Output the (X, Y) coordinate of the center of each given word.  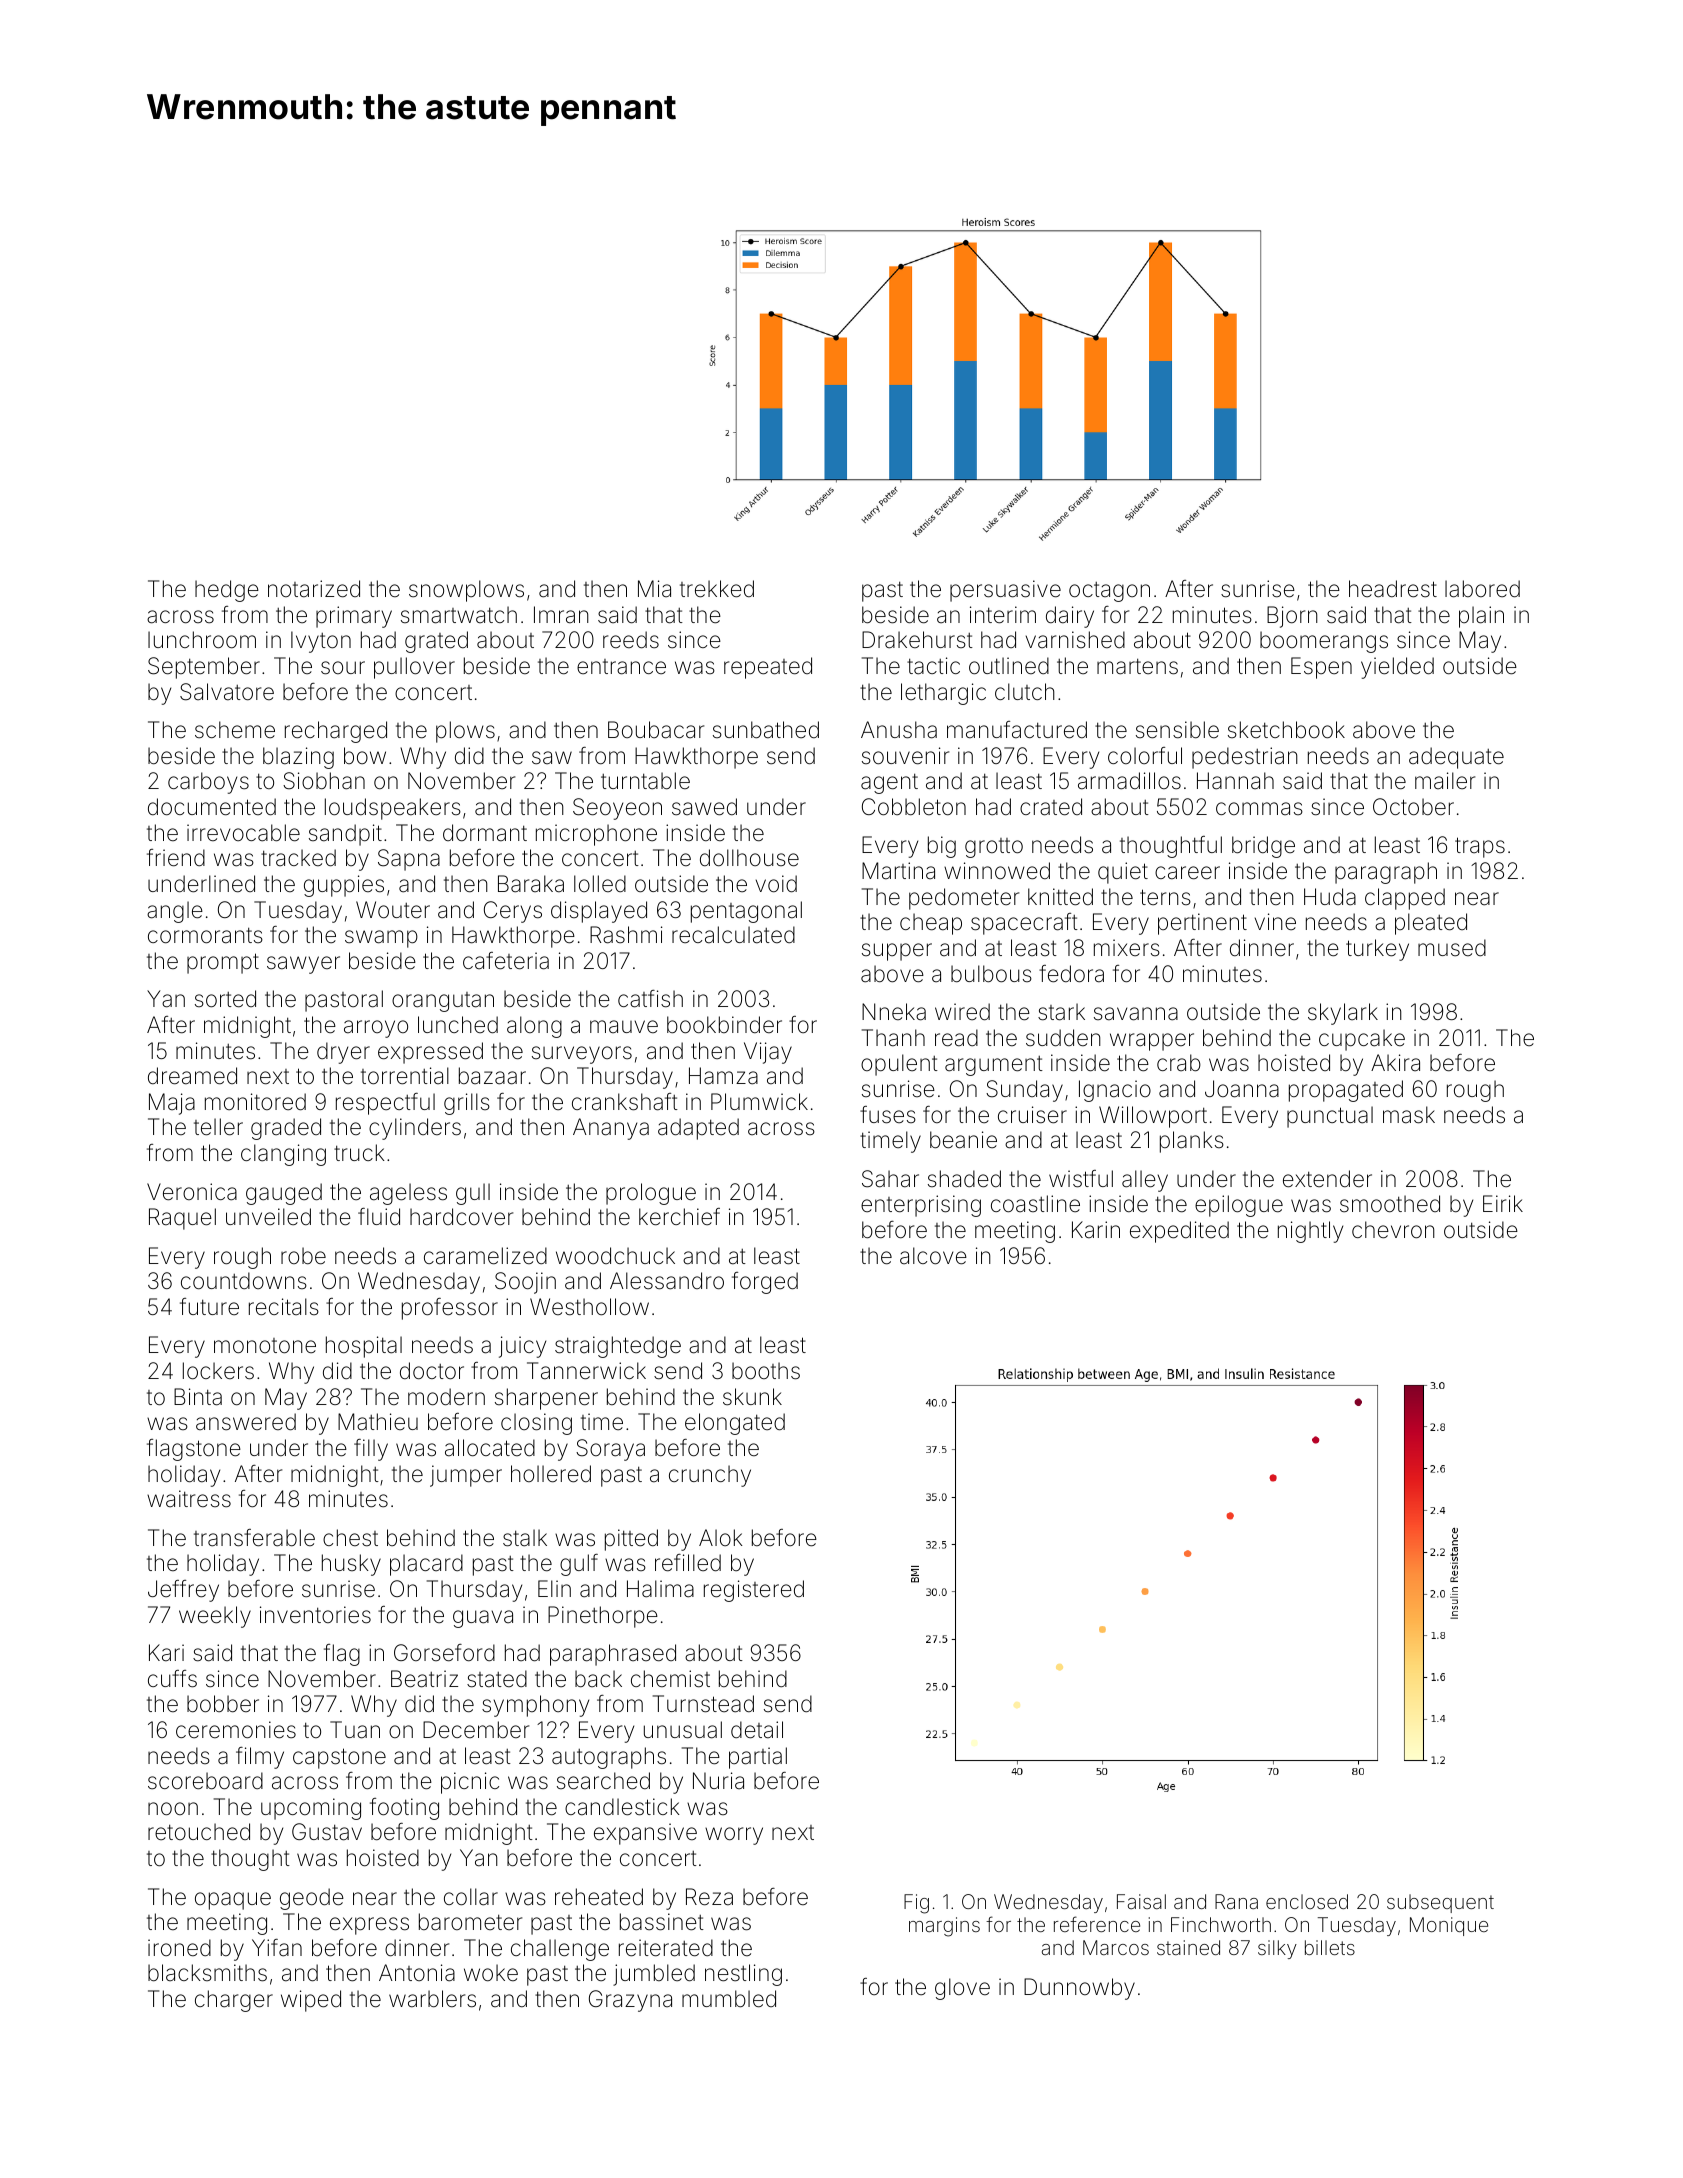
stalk (525, 1538)
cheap (931, 924)
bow (365, 755)
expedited (1179, 1232)
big (942, 847)
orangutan (443, 1002)
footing (404, 1809)
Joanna (1242, 1089)
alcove (933, 1256)
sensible (1177, 730)
